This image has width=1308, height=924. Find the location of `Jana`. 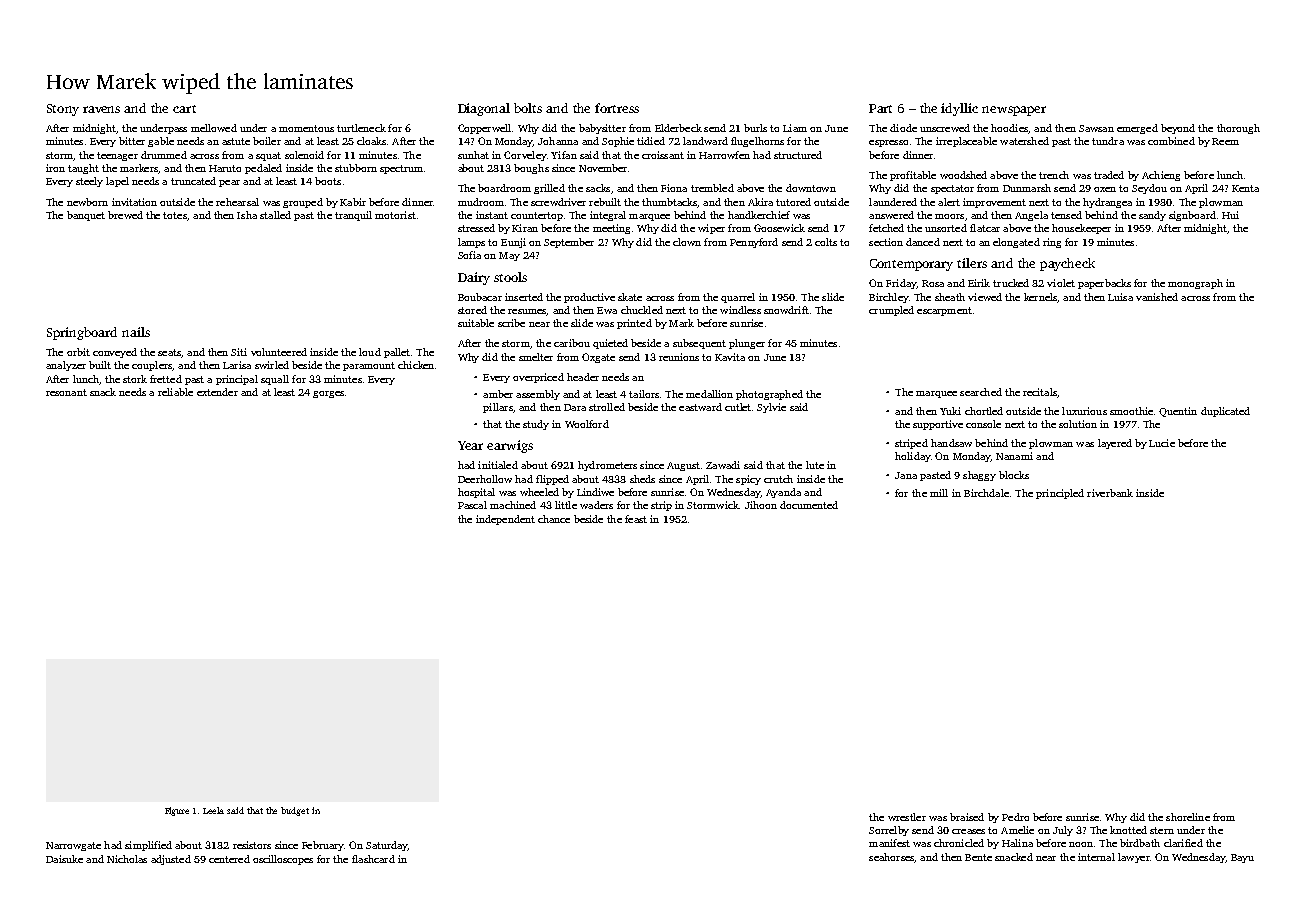

Jana is located at coordinates (906, 475).
